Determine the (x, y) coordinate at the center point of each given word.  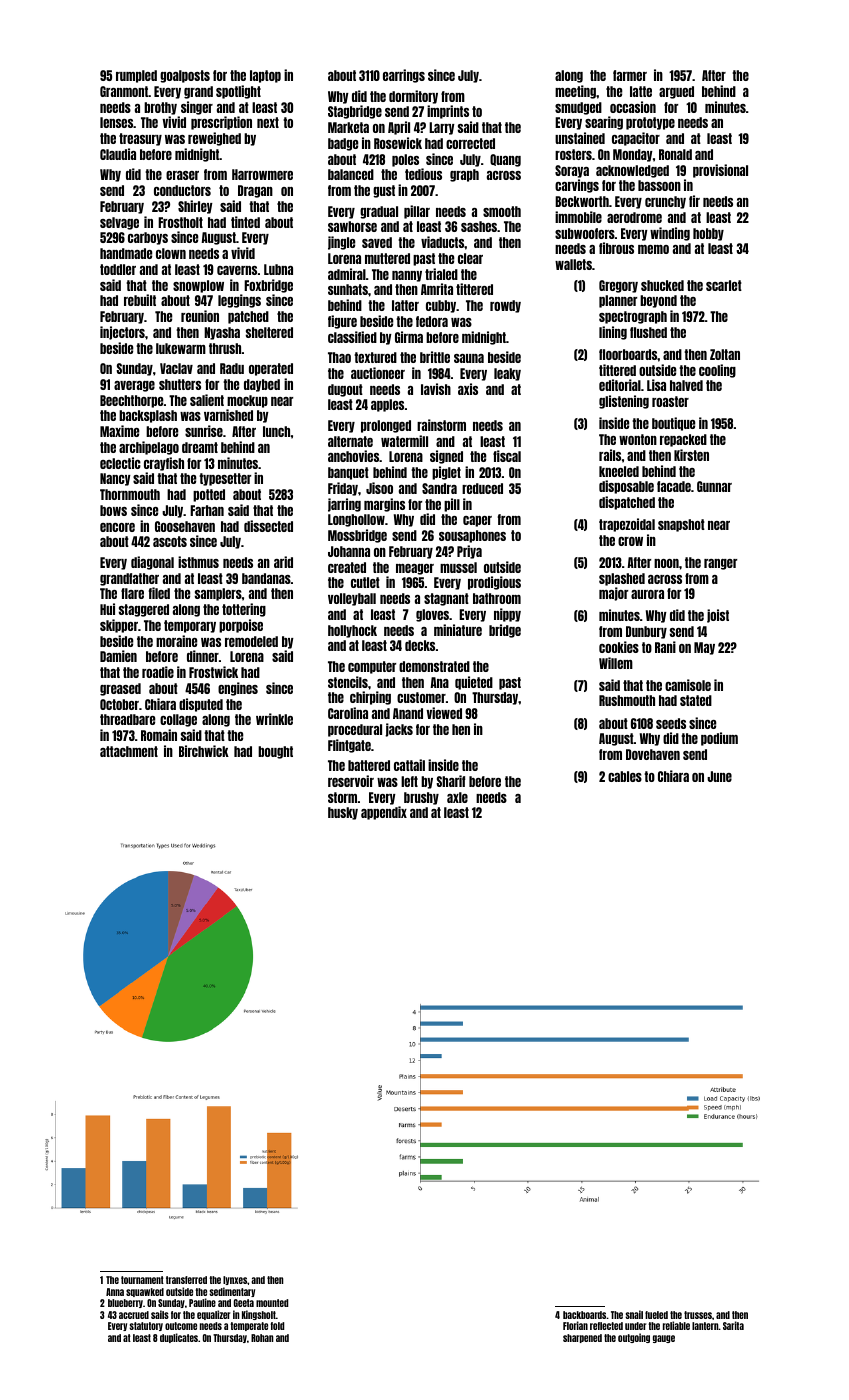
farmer (630, 75)
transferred (186, 1280)
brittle (435, 357)
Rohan (262, 1338)
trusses (698, 1315)
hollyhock (352, 631)
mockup (247, 401)
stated (696, 700)
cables (625, 776)
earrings (404, 76)
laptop (265, 76)
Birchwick (204, 751)
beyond (658, 301)
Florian (575, 1325)
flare (132, 593)
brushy (421, 798)
